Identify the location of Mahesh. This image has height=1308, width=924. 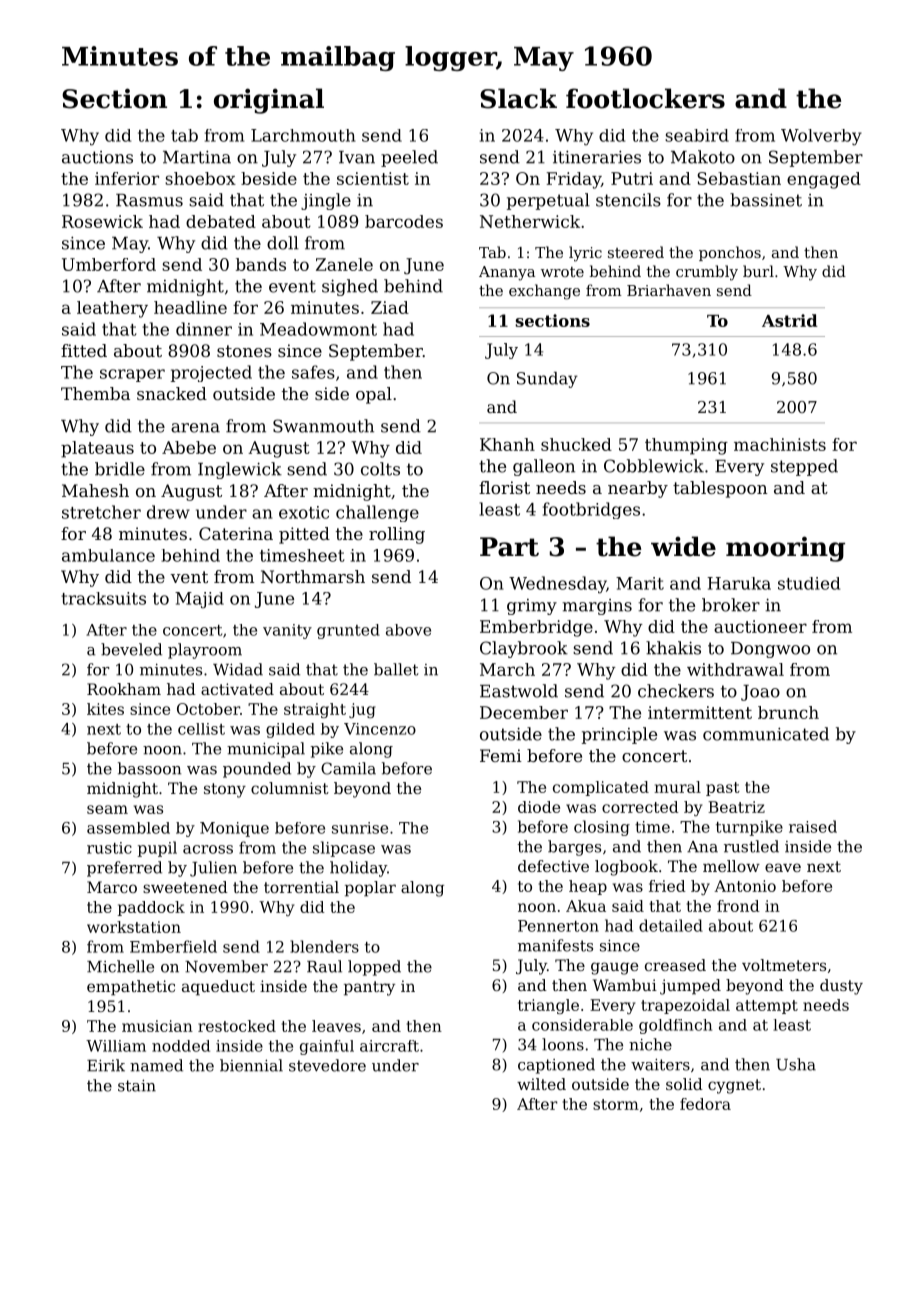
(95, 490).
